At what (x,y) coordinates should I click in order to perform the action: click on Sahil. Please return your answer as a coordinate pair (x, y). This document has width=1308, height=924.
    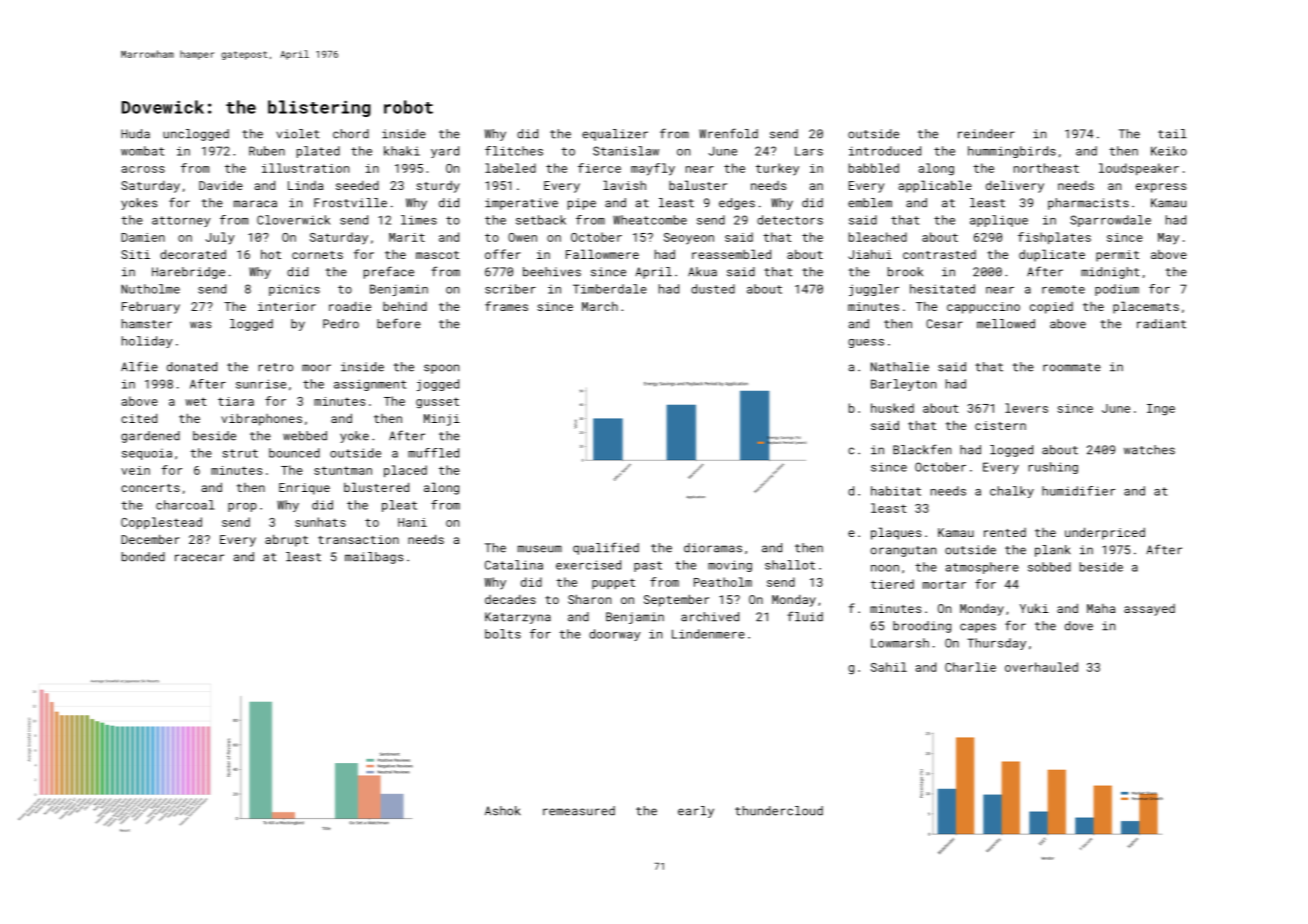
    Looking at the image, I should click on (889, 667).
